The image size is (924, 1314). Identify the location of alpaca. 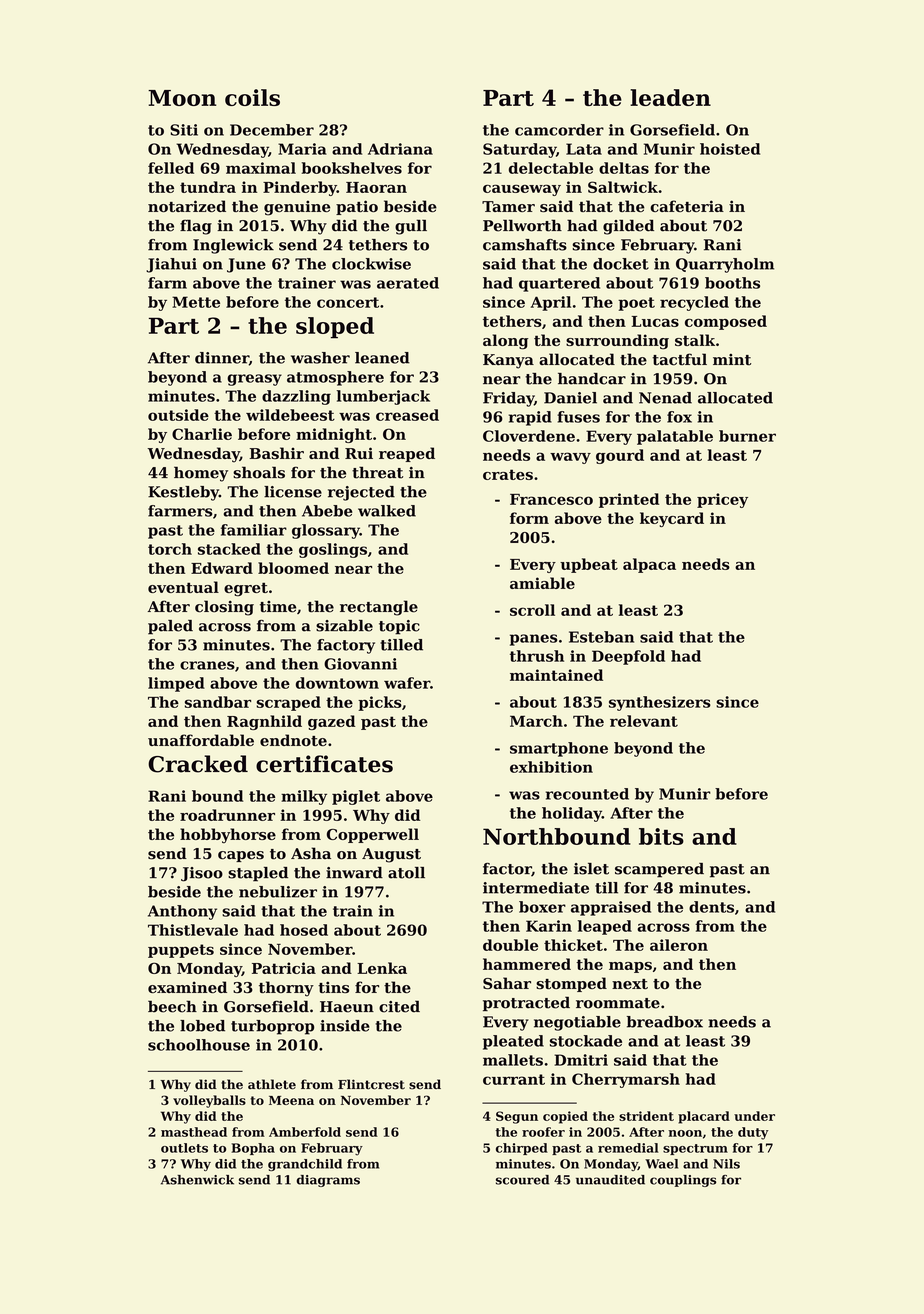
(649, 565).
